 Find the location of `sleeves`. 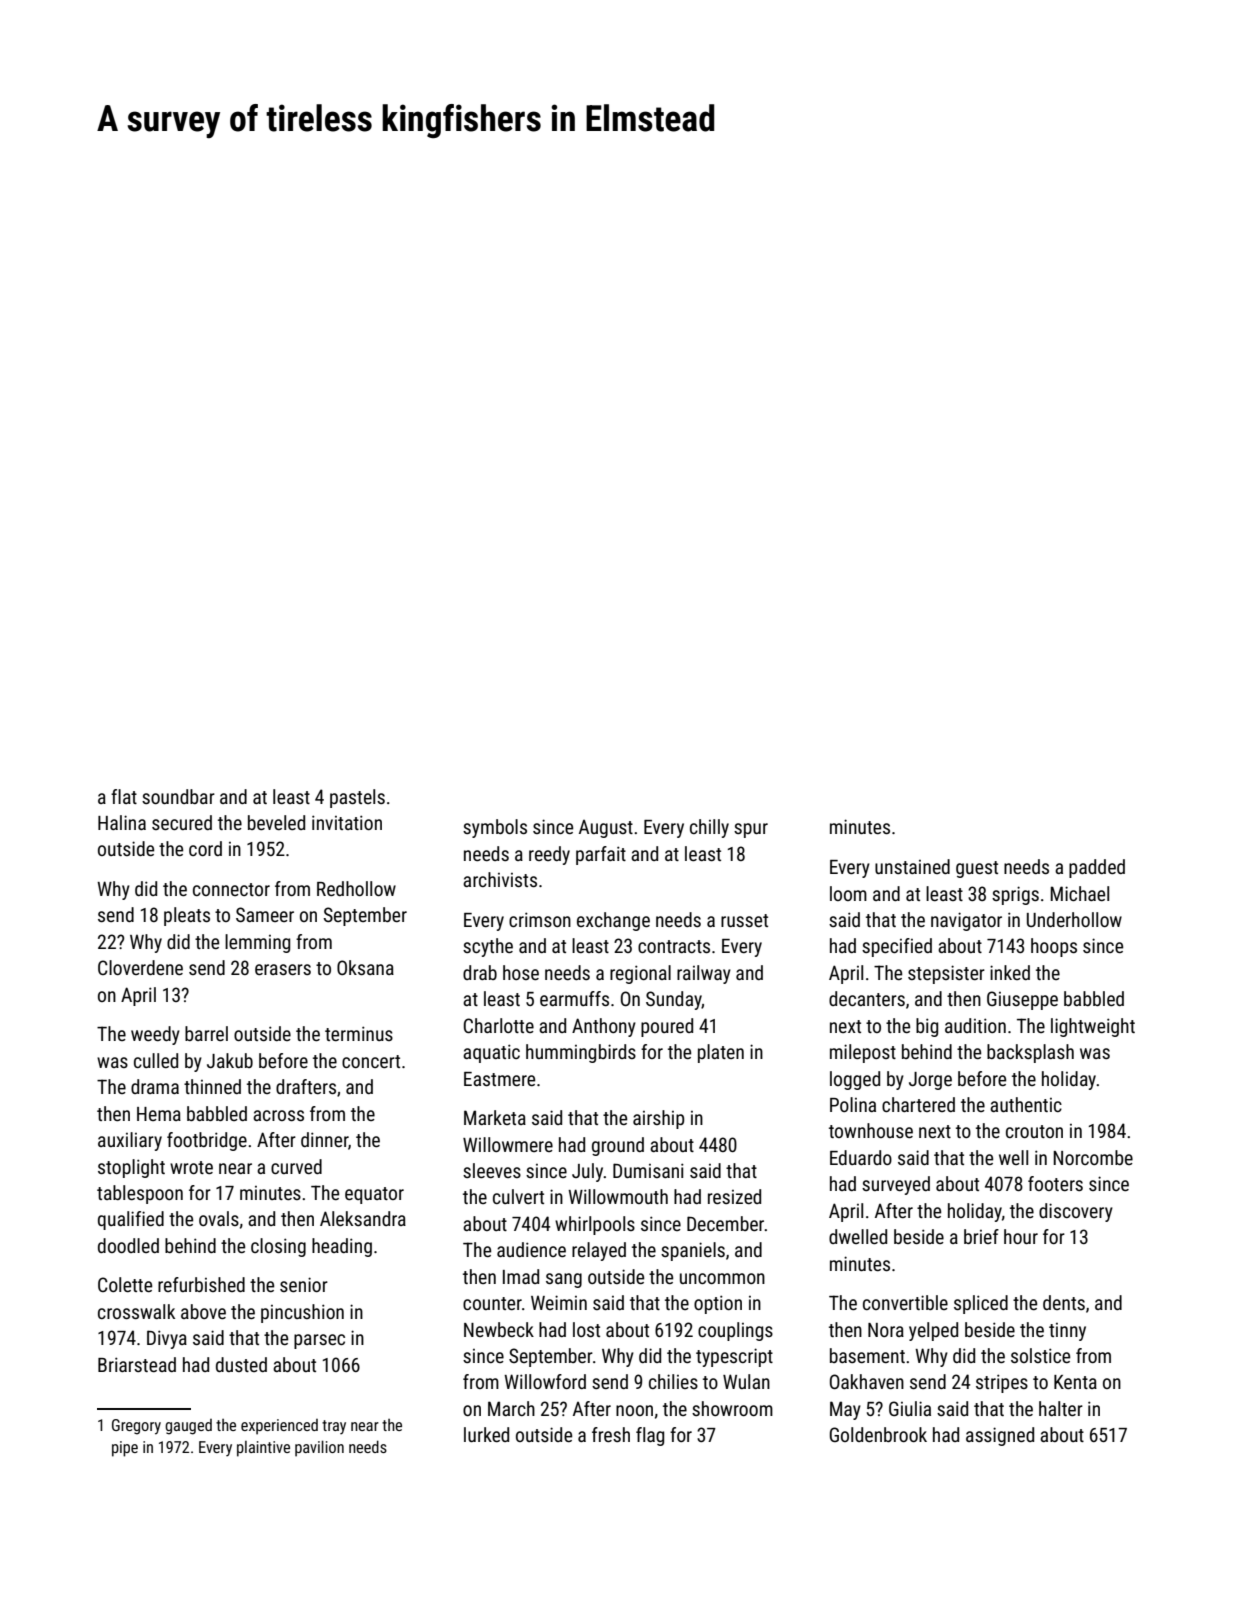

sleeves is located at coordinates (492, 1170).
